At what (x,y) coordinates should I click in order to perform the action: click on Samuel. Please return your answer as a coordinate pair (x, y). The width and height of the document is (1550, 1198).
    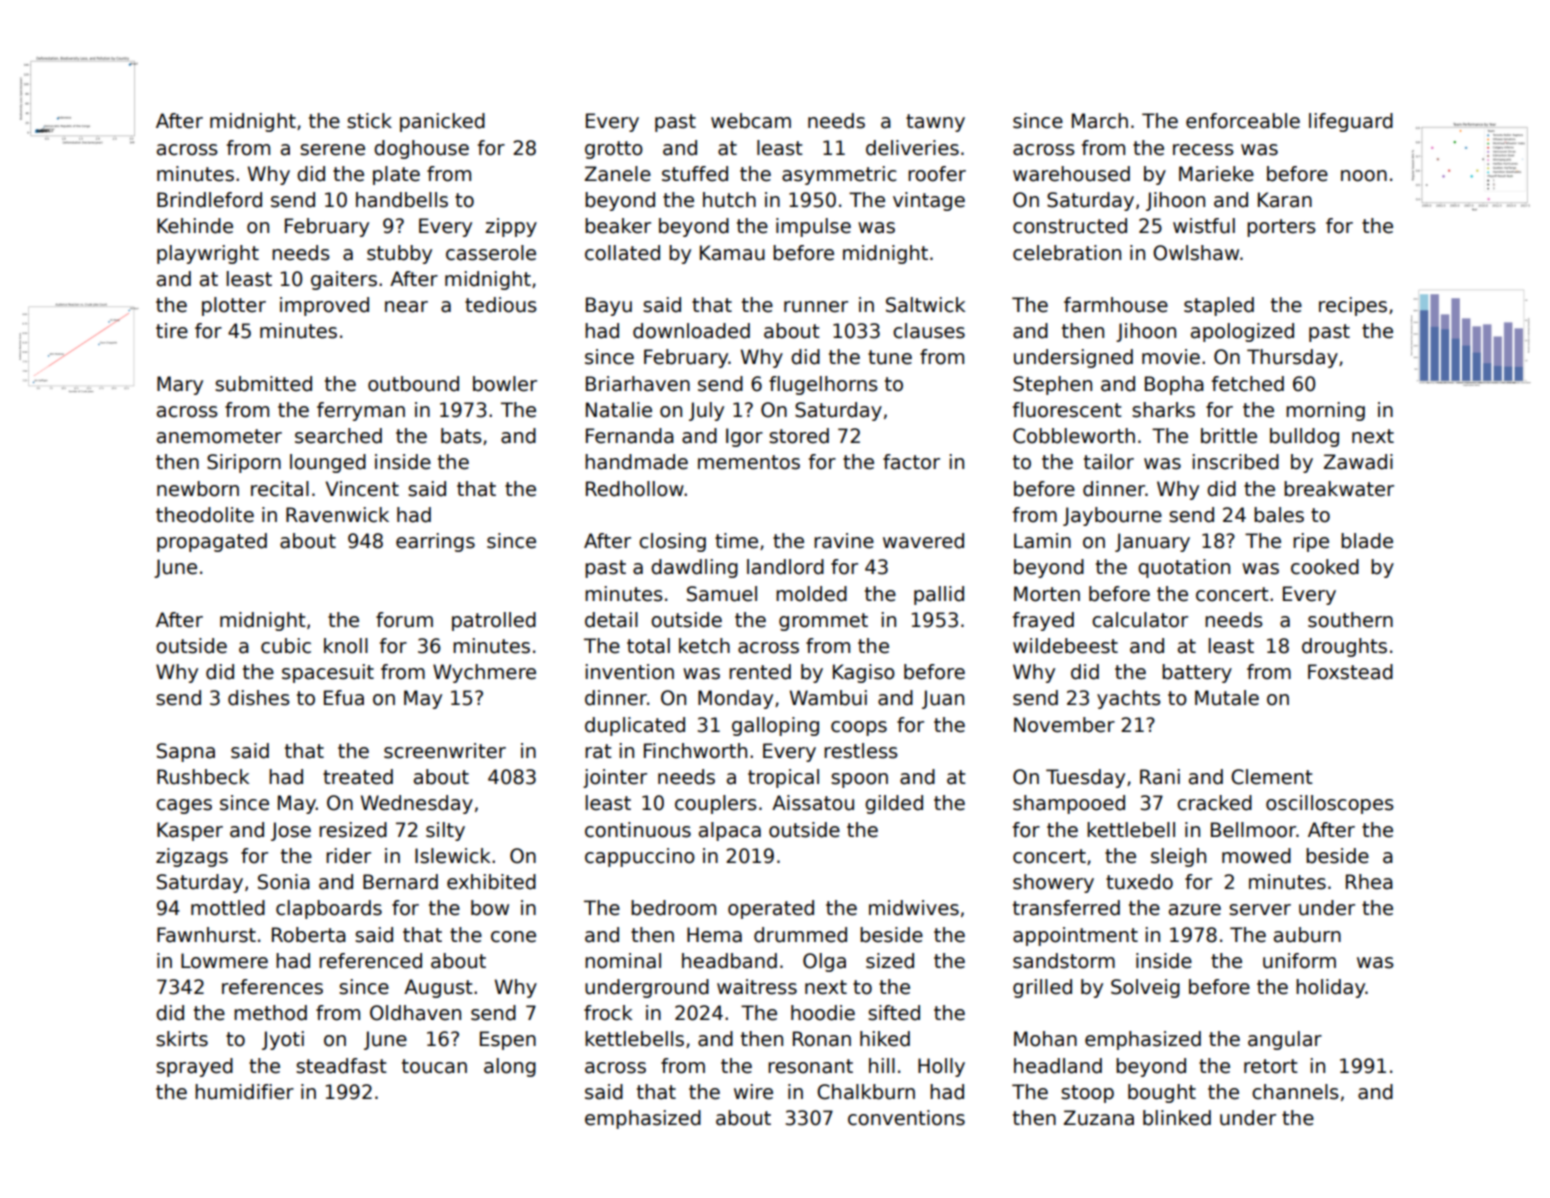
    Looking at the image, I should click on (722, 594).
